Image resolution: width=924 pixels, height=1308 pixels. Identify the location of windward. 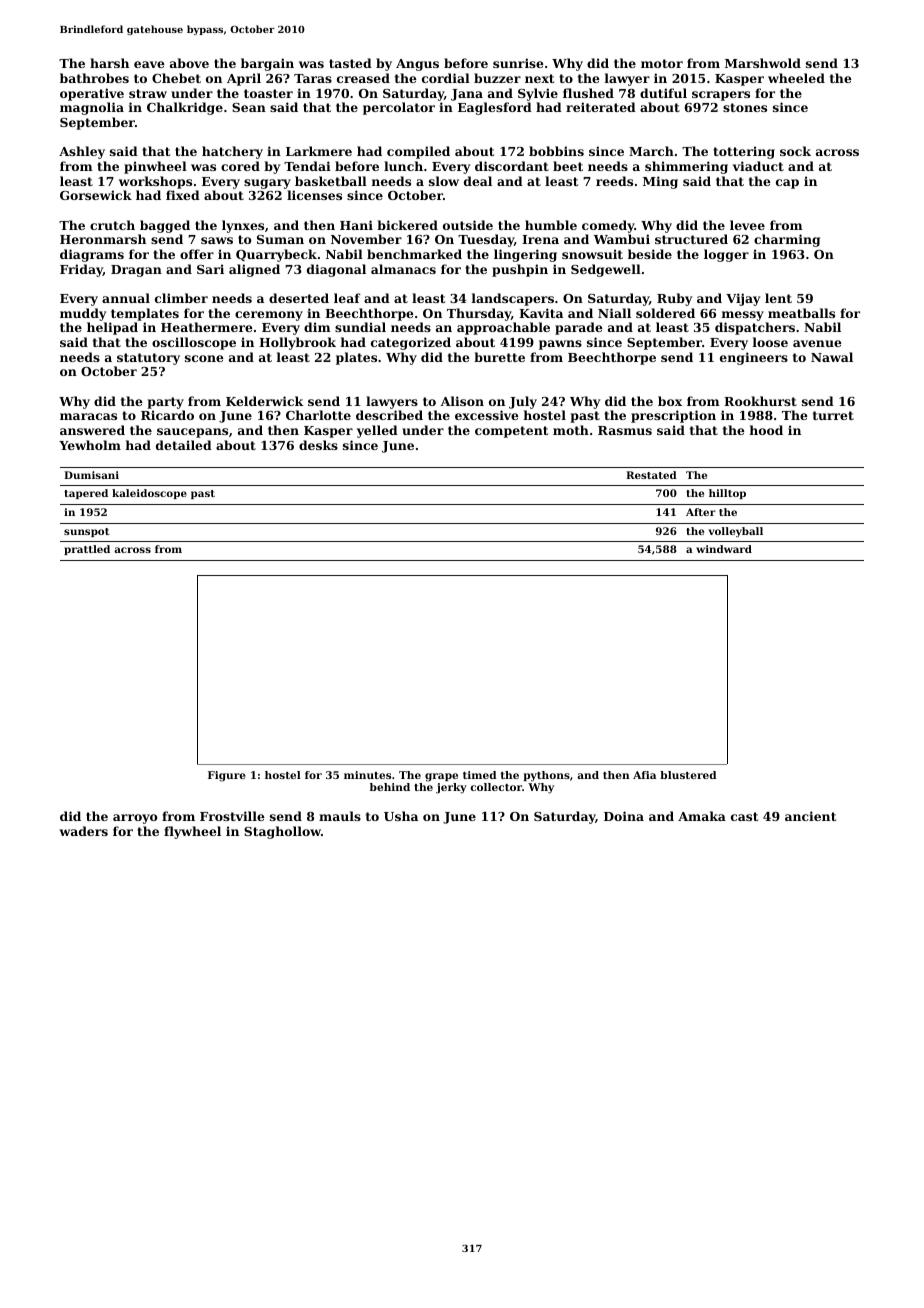
(724, 549).
